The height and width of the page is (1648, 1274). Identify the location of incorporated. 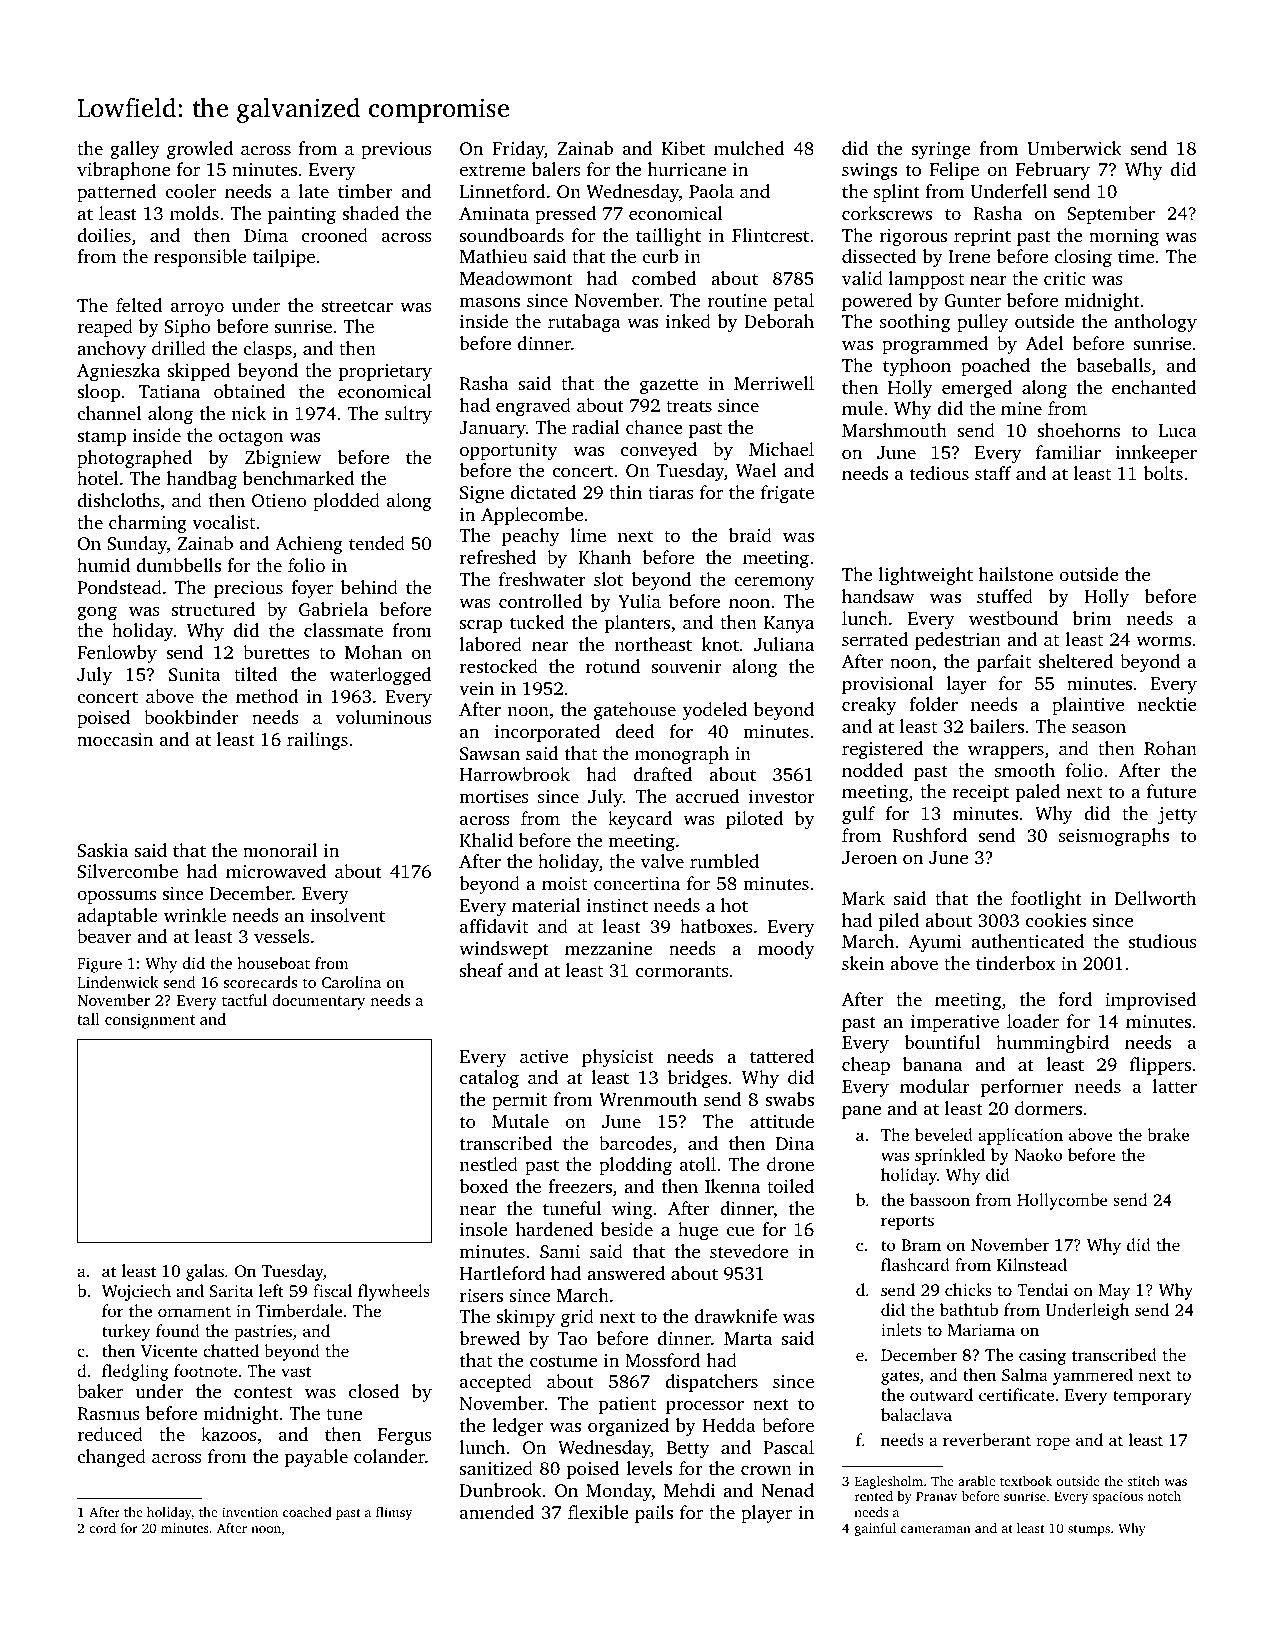
(547, 733).
